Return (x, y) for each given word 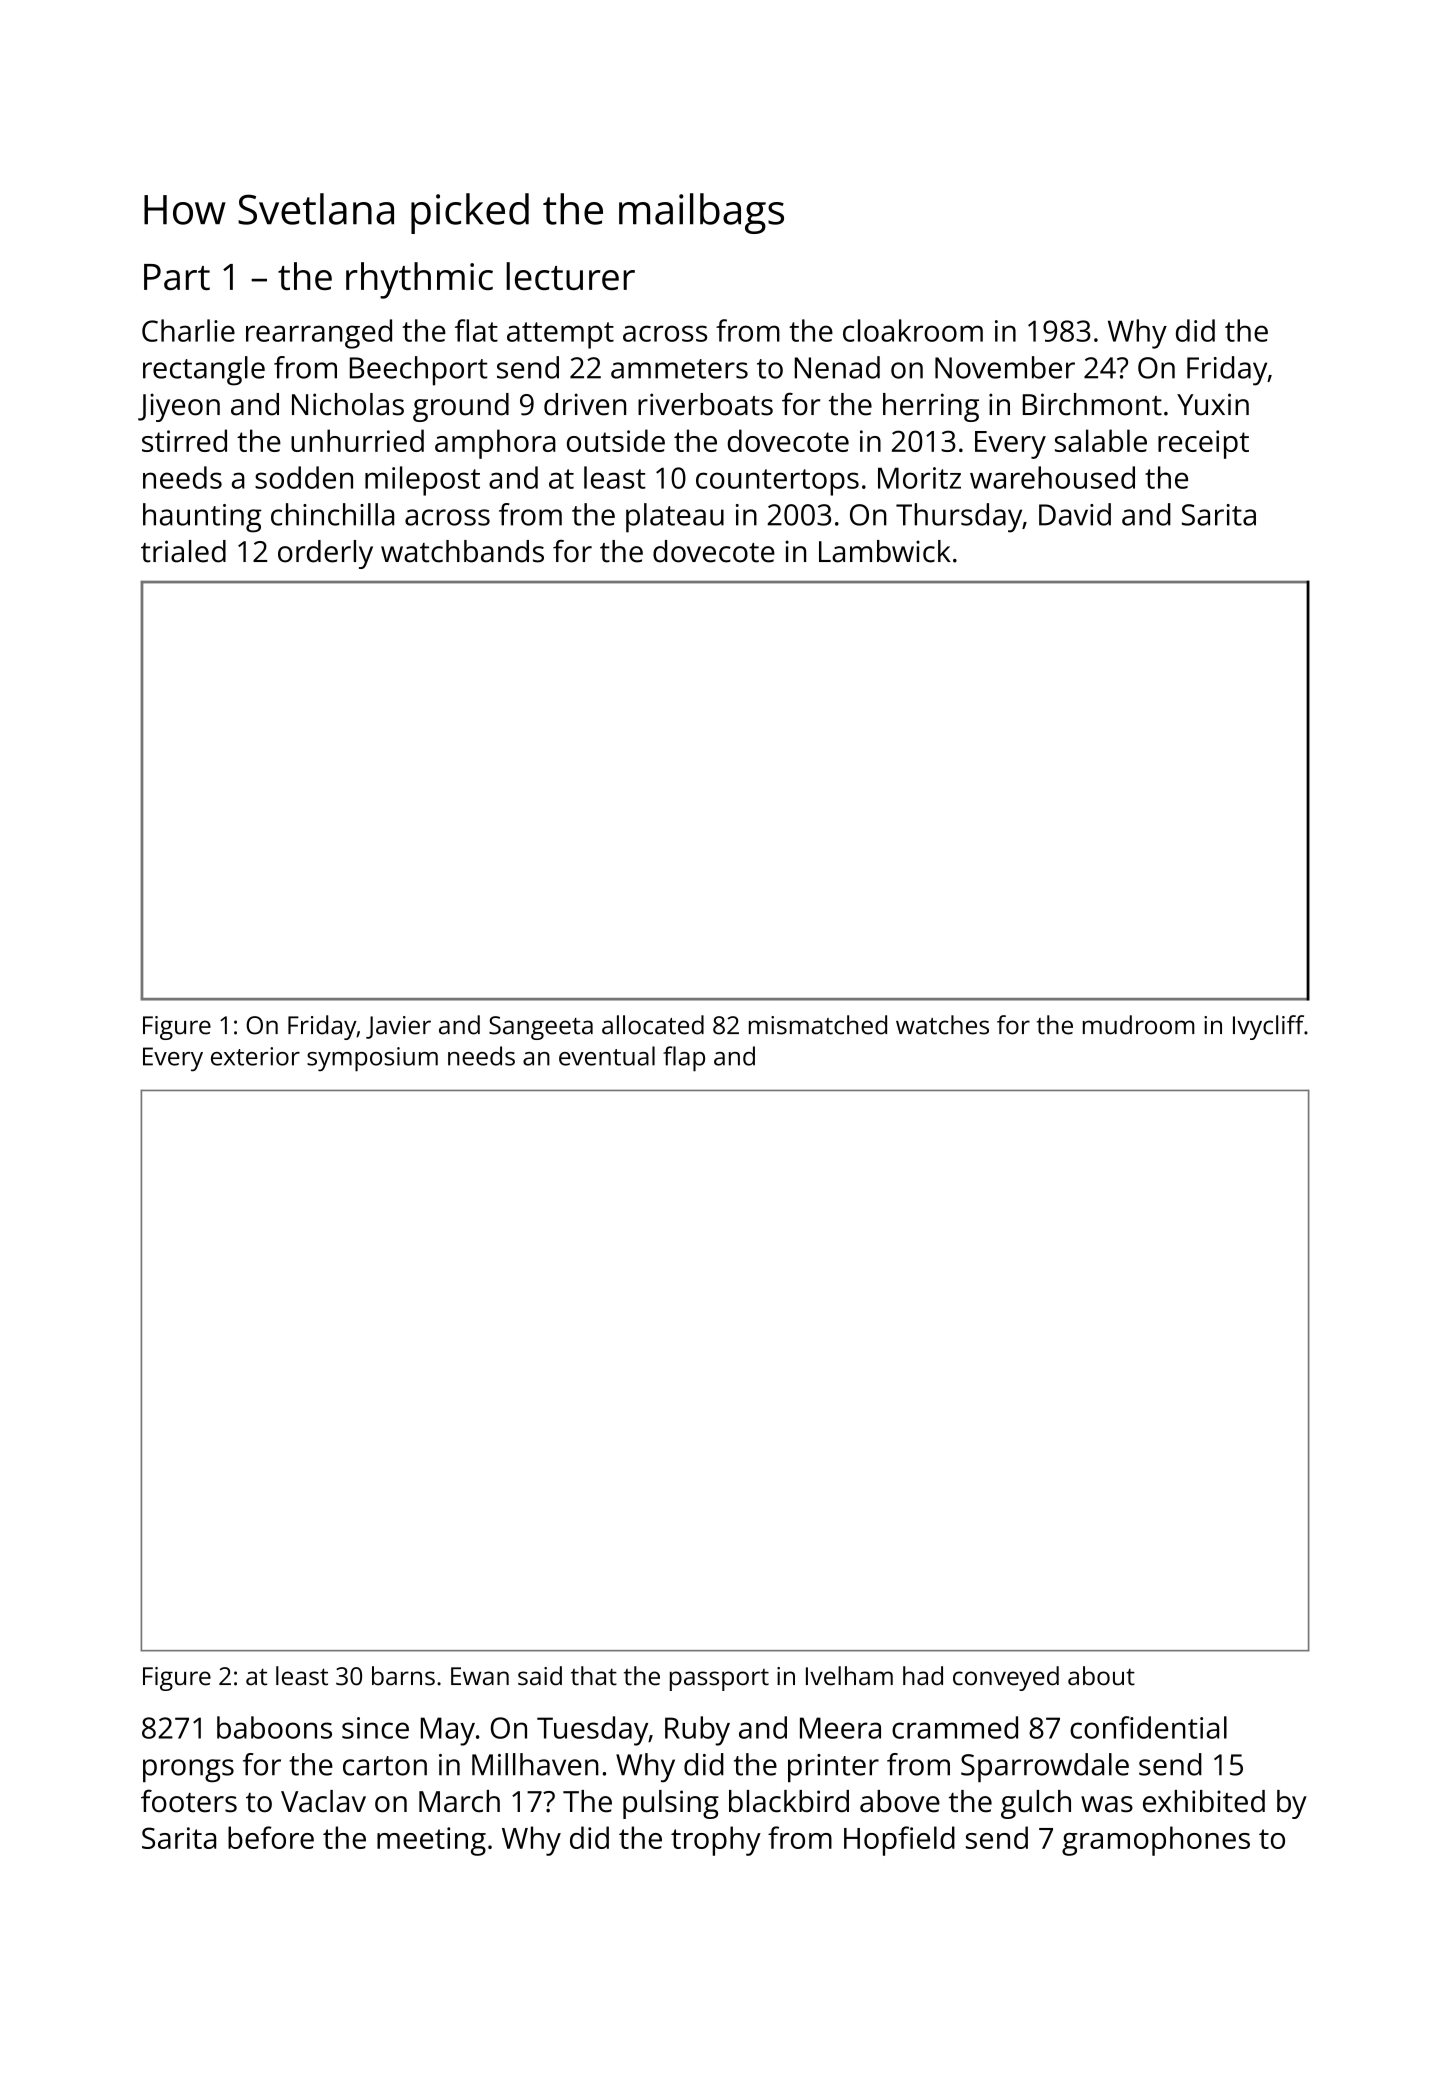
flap (684, 1058)
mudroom (1138, 1025)
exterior (255, 1056)
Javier (398, 1027)
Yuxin (1213, 404)
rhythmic (419, 280)
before (271, 1837)
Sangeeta (541, 1028)
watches (942, 1025)
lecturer (570, 276)
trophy (716, 1841)
